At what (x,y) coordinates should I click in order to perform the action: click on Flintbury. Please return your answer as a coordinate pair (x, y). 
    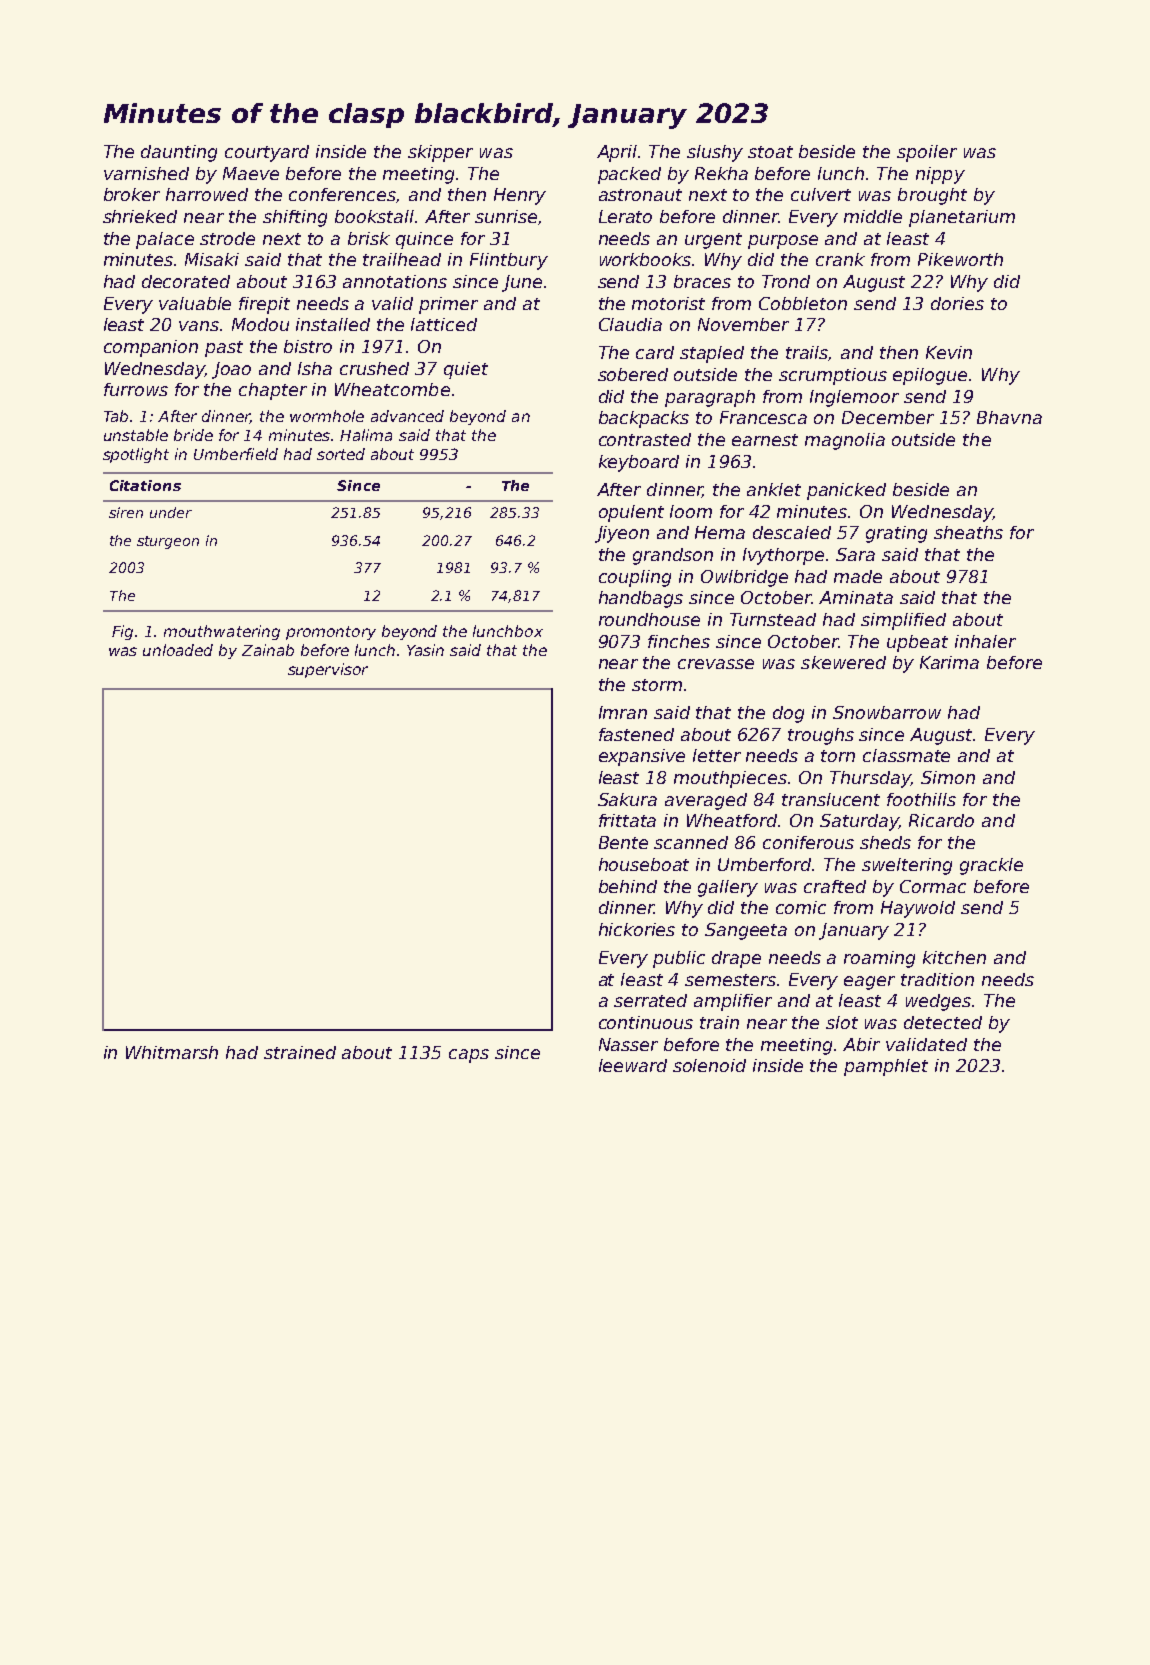
    Looking at the image, I should click on (509, 261).
